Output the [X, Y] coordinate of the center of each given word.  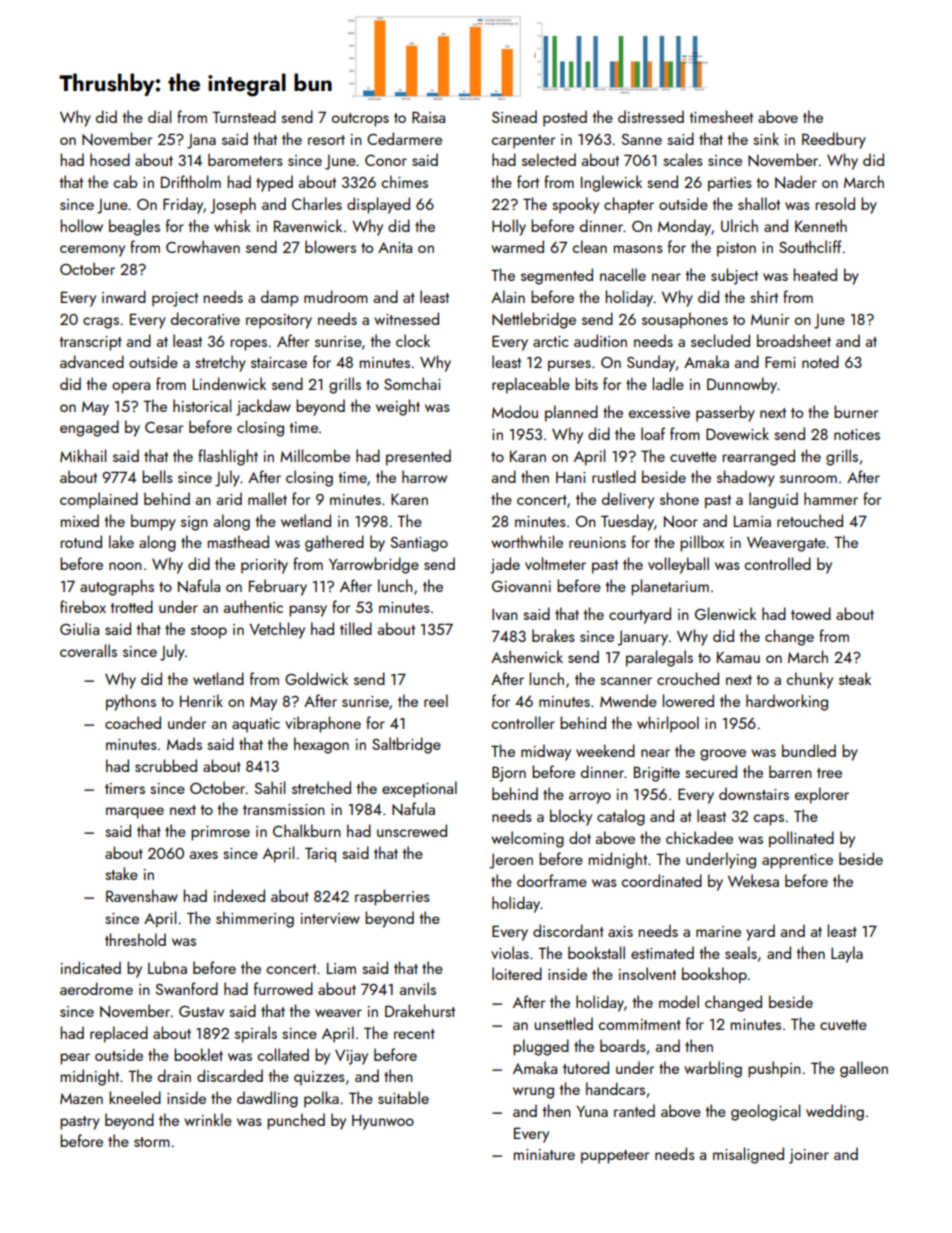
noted [820, 361]
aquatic [256, 725]
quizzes [319, 1078]
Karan [528, 456]
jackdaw [263, 407]
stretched [321, 787]
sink [766, 138]
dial [159, 116]
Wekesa [753, 880]
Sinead [514, 116]
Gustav [201, 1011]
